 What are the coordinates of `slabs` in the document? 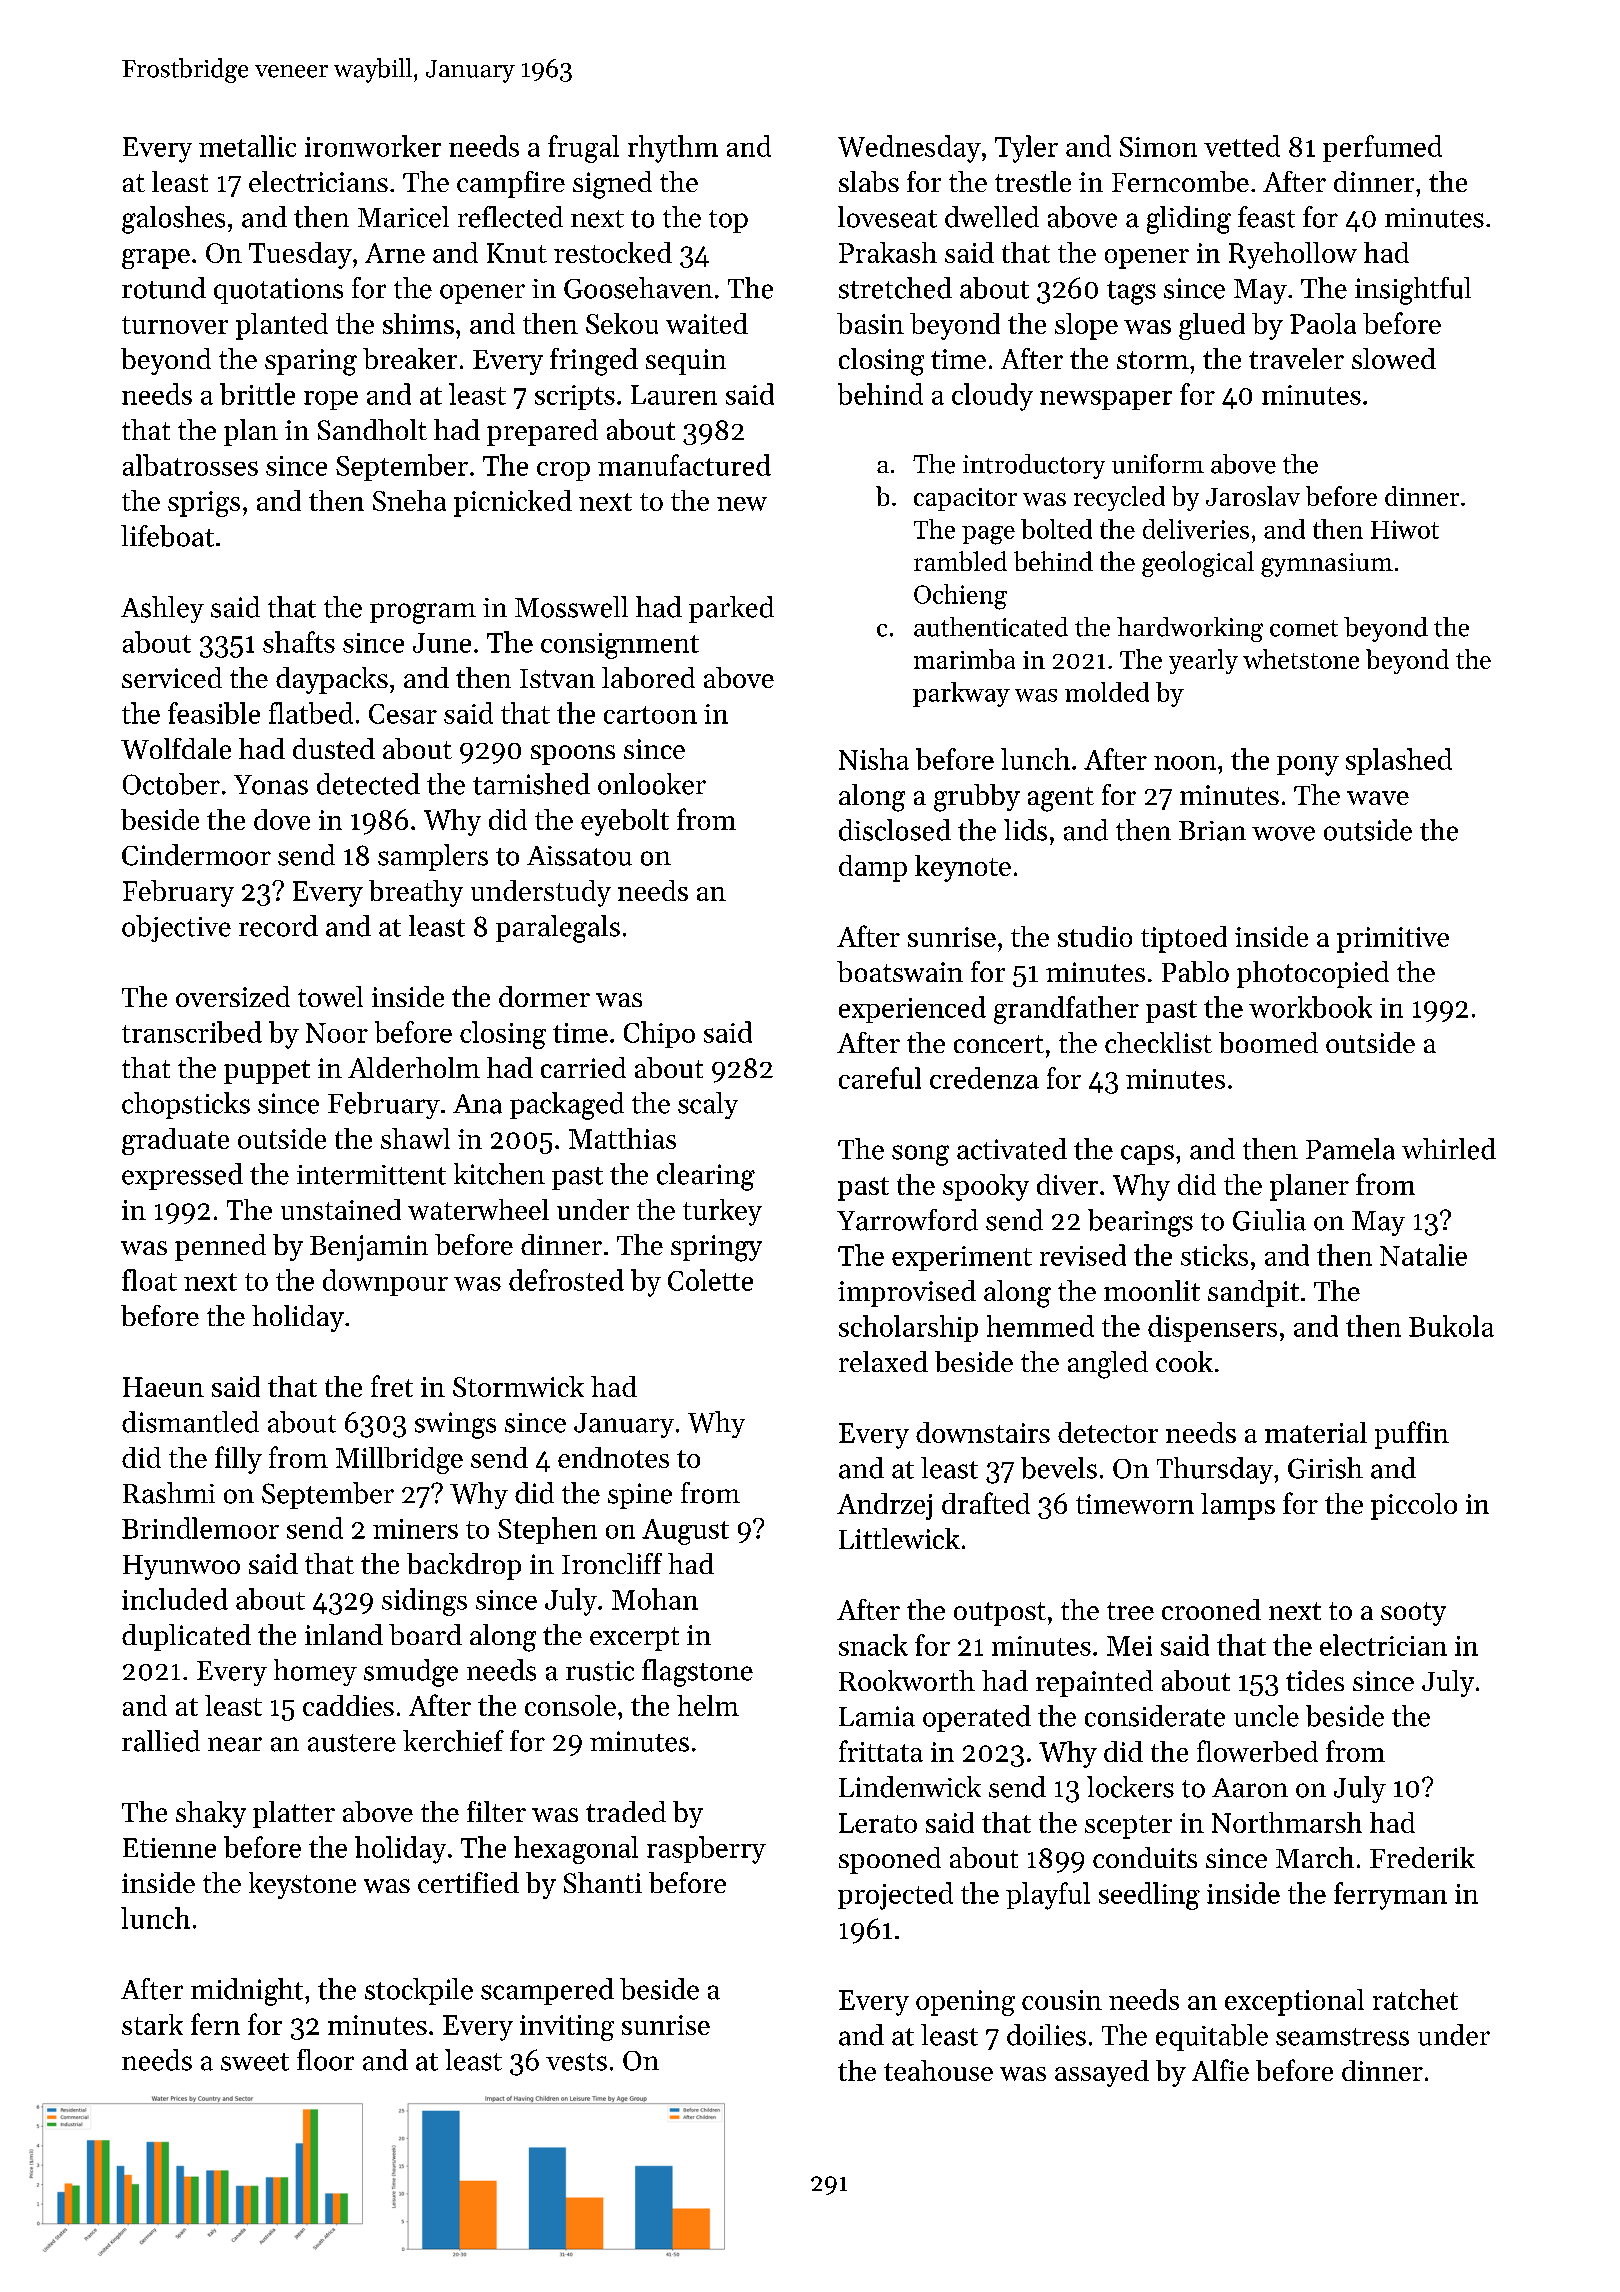 It's located at (869, 181).
